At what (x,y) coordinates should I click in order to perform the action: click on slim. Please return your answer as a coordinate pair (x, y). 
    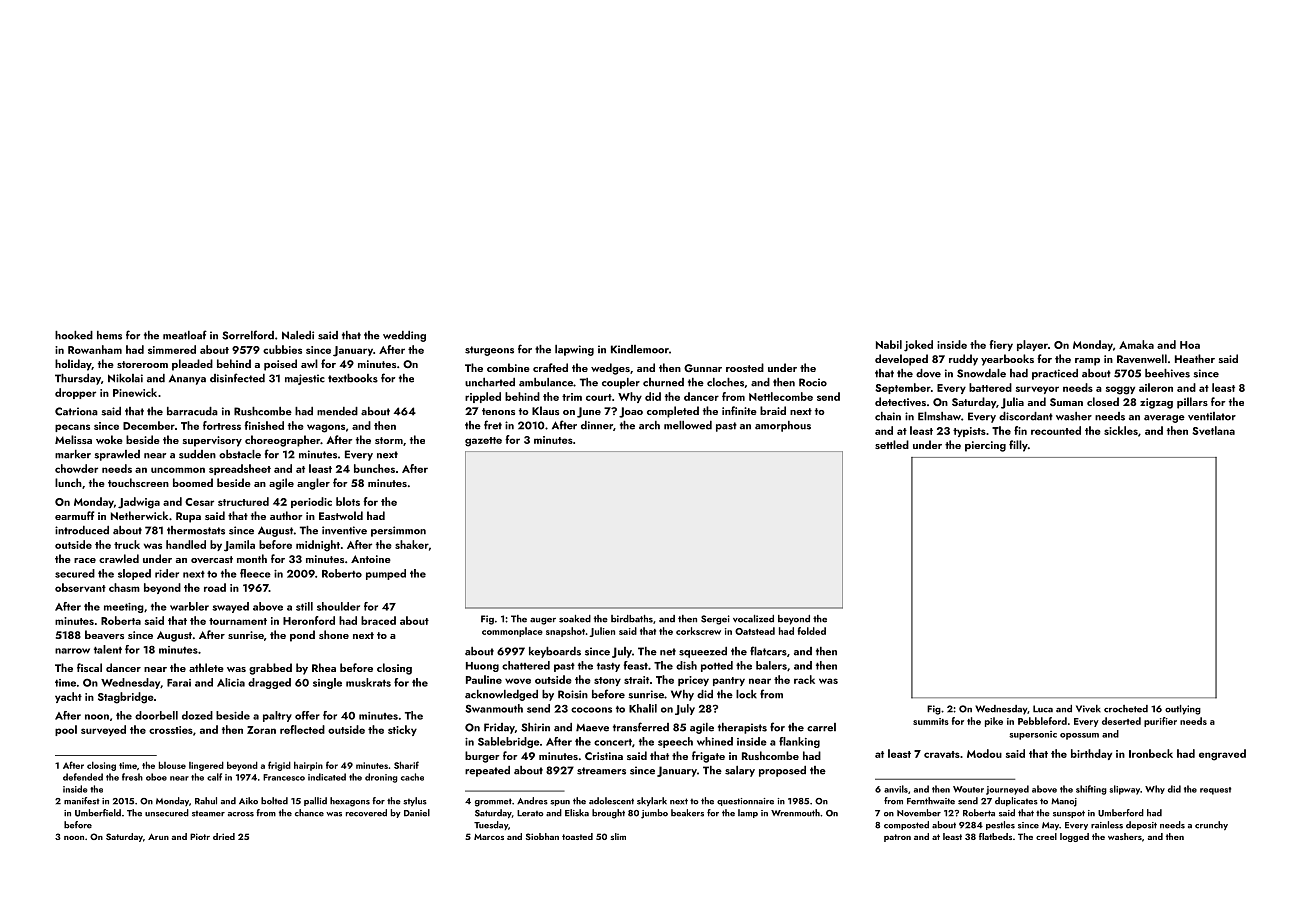
    Looking at the image, I should click on (618, 836).
